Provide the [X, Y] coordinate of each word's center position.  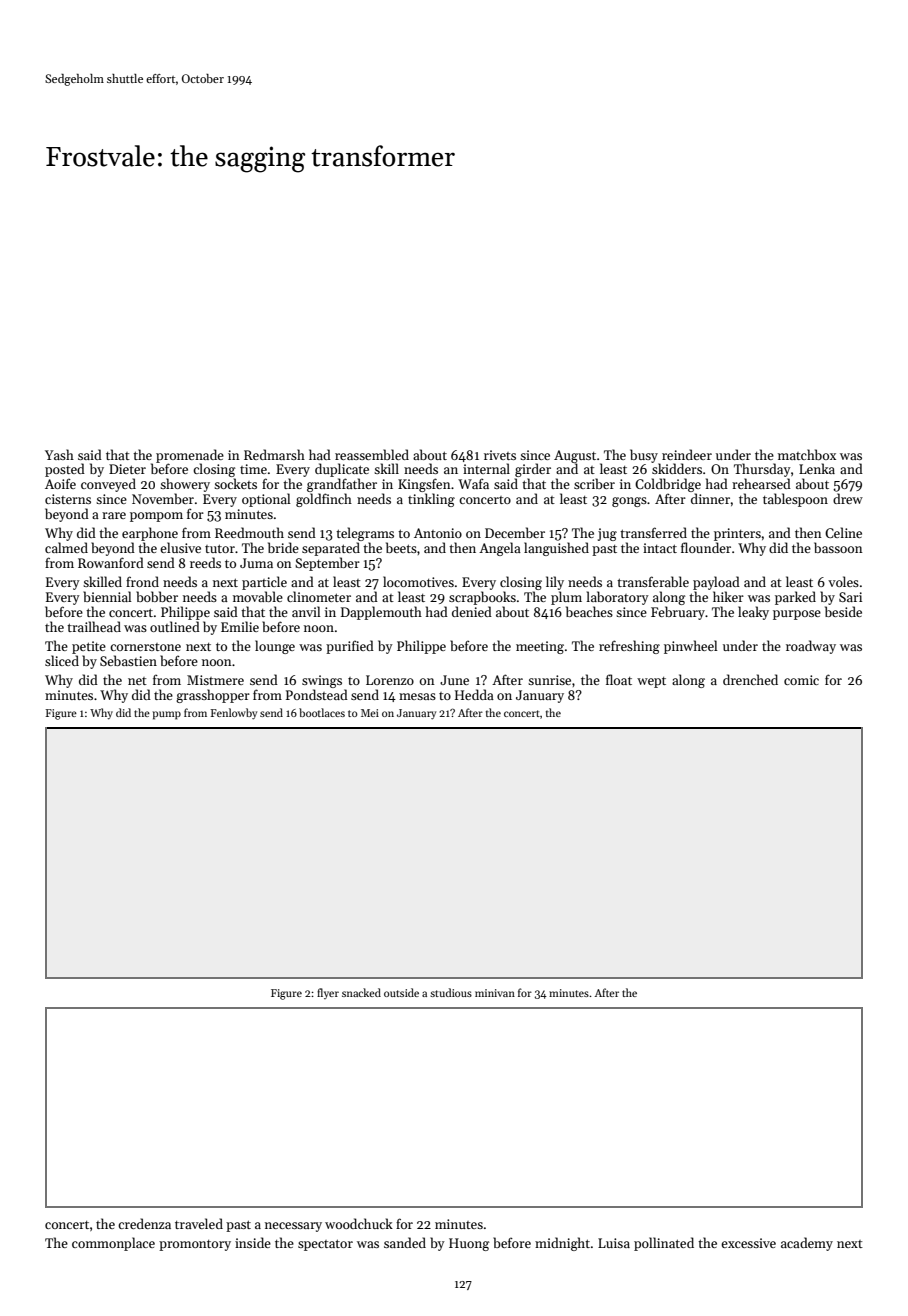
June [454, 680]
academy [807, 1244]
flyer [328, 993]
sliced [62, 660]
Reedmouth [249, 532]
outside [401, 992]
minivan [495, 993]
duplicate [342, 470]
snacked [361, 992]
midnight [562, 1244]
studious [451, 992]
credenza [144, 1223]
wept [651, 682]
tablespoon [795, 500]
